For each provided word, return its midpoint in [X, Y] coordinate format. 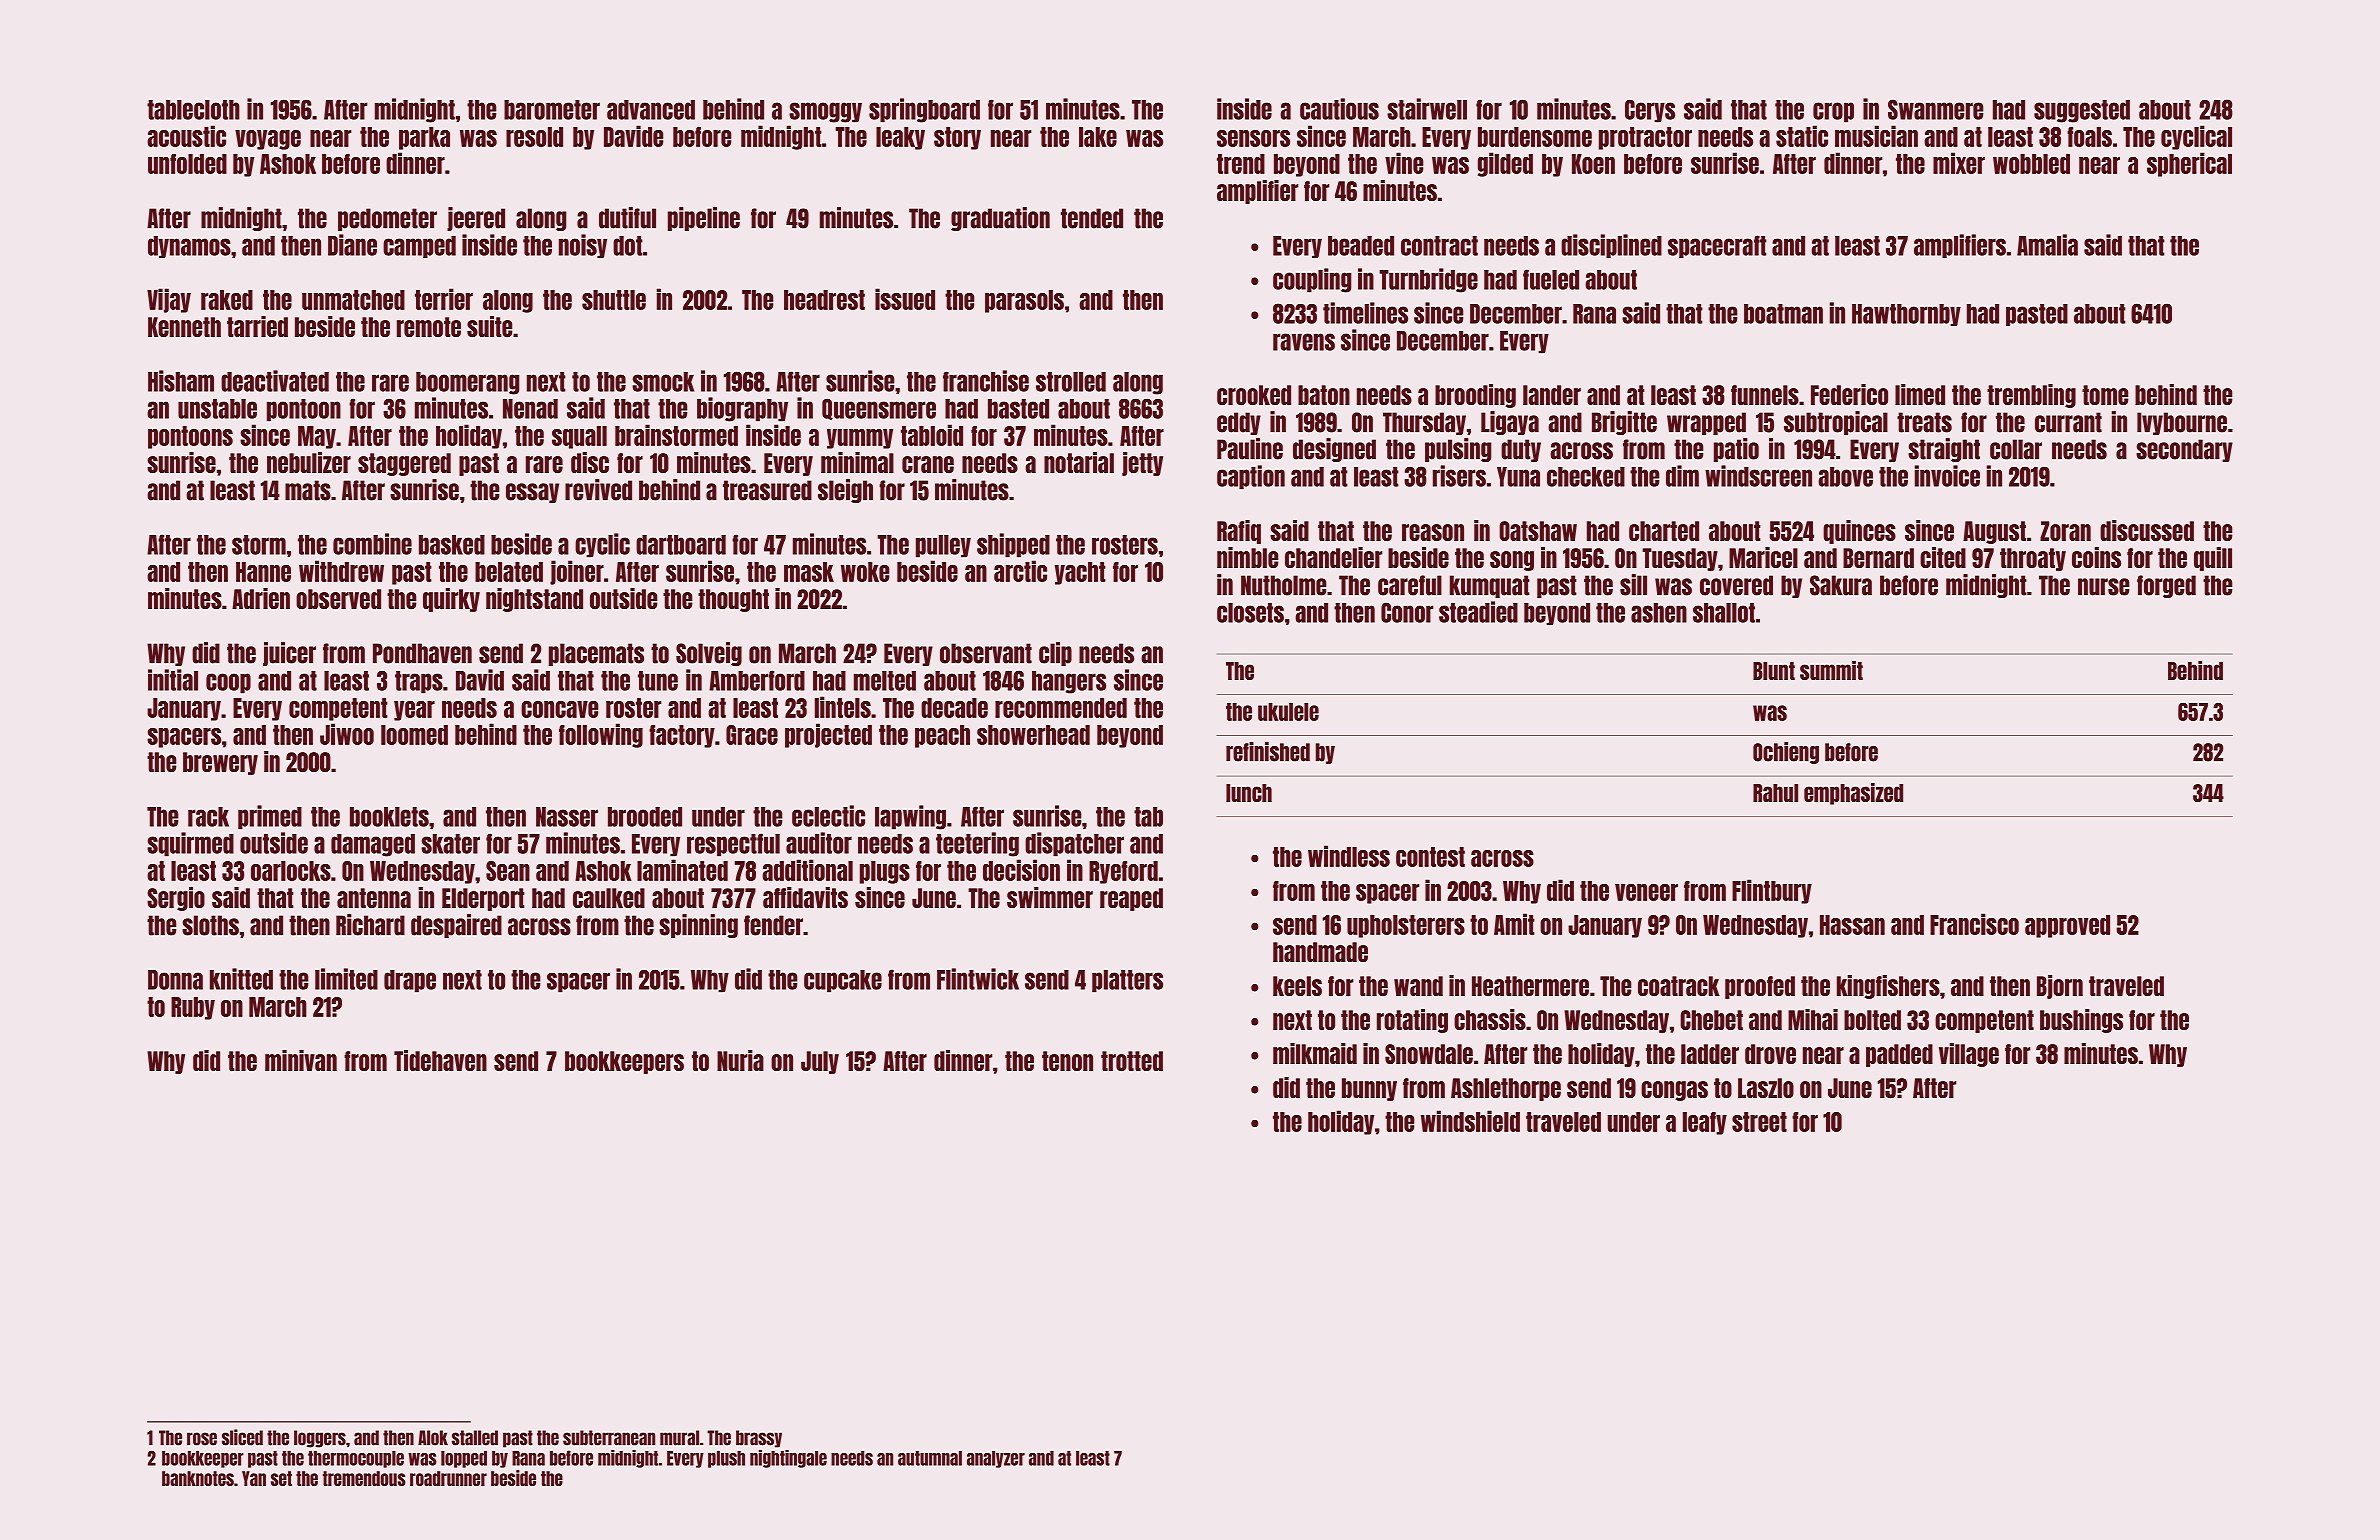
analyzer [996, 1459]
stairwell [1427, 109]
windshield [1470, 1121]
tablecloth [193, 110]
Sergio [176, 899]
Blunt [1774, 671]
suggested [2082, 111]
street [1759, 1122]
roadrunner [448, 1478]
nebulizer [309, 462]
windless [1349, 856]
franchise [986, 381]
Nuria [740, 1060]
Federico [1849, 394]
